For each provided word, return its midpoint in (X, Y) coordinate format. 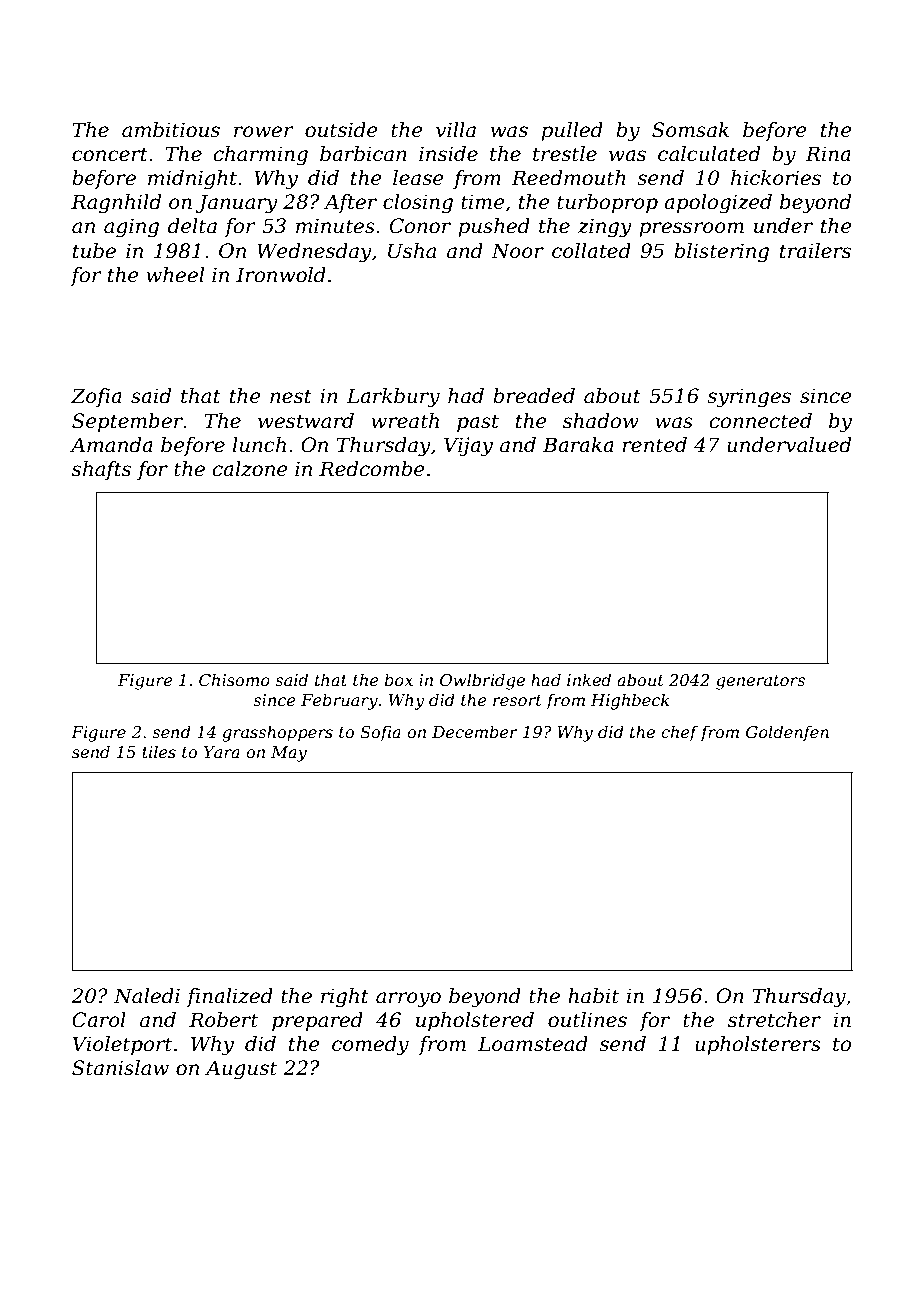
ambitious (171, 130)
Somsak (690, 130)
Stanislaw (120, 1068)
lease (418, 178)
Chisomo (234, 679)
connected (761, 421)
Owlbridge (482, 681)
